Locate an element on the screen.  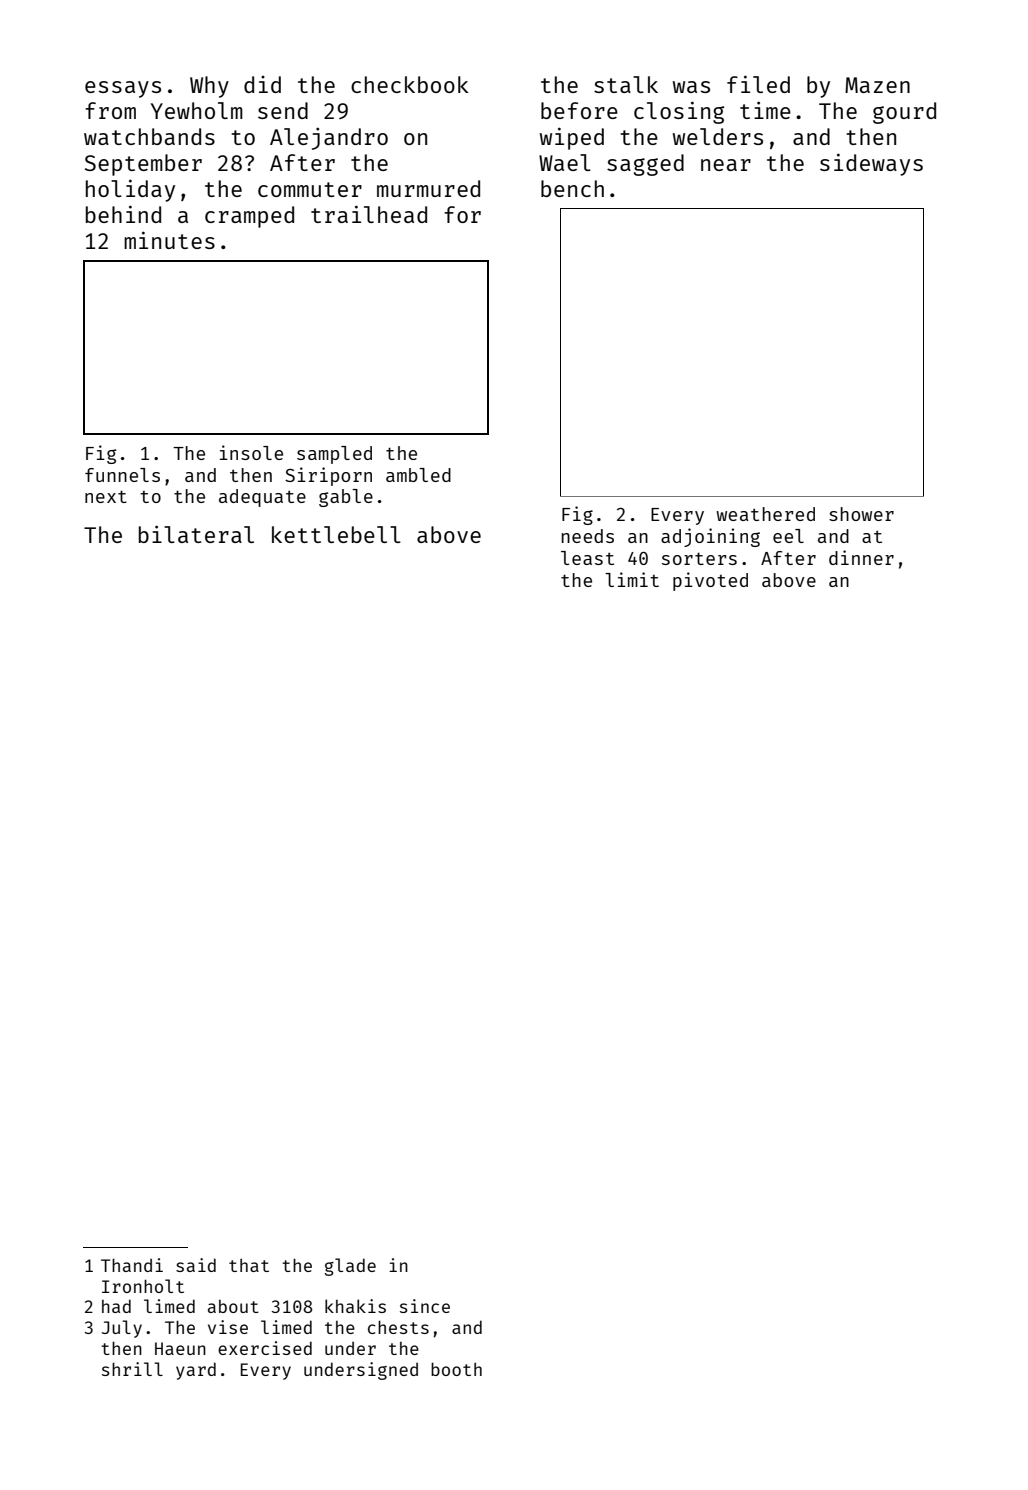
bilateral is located at coordinates (196, 534).
